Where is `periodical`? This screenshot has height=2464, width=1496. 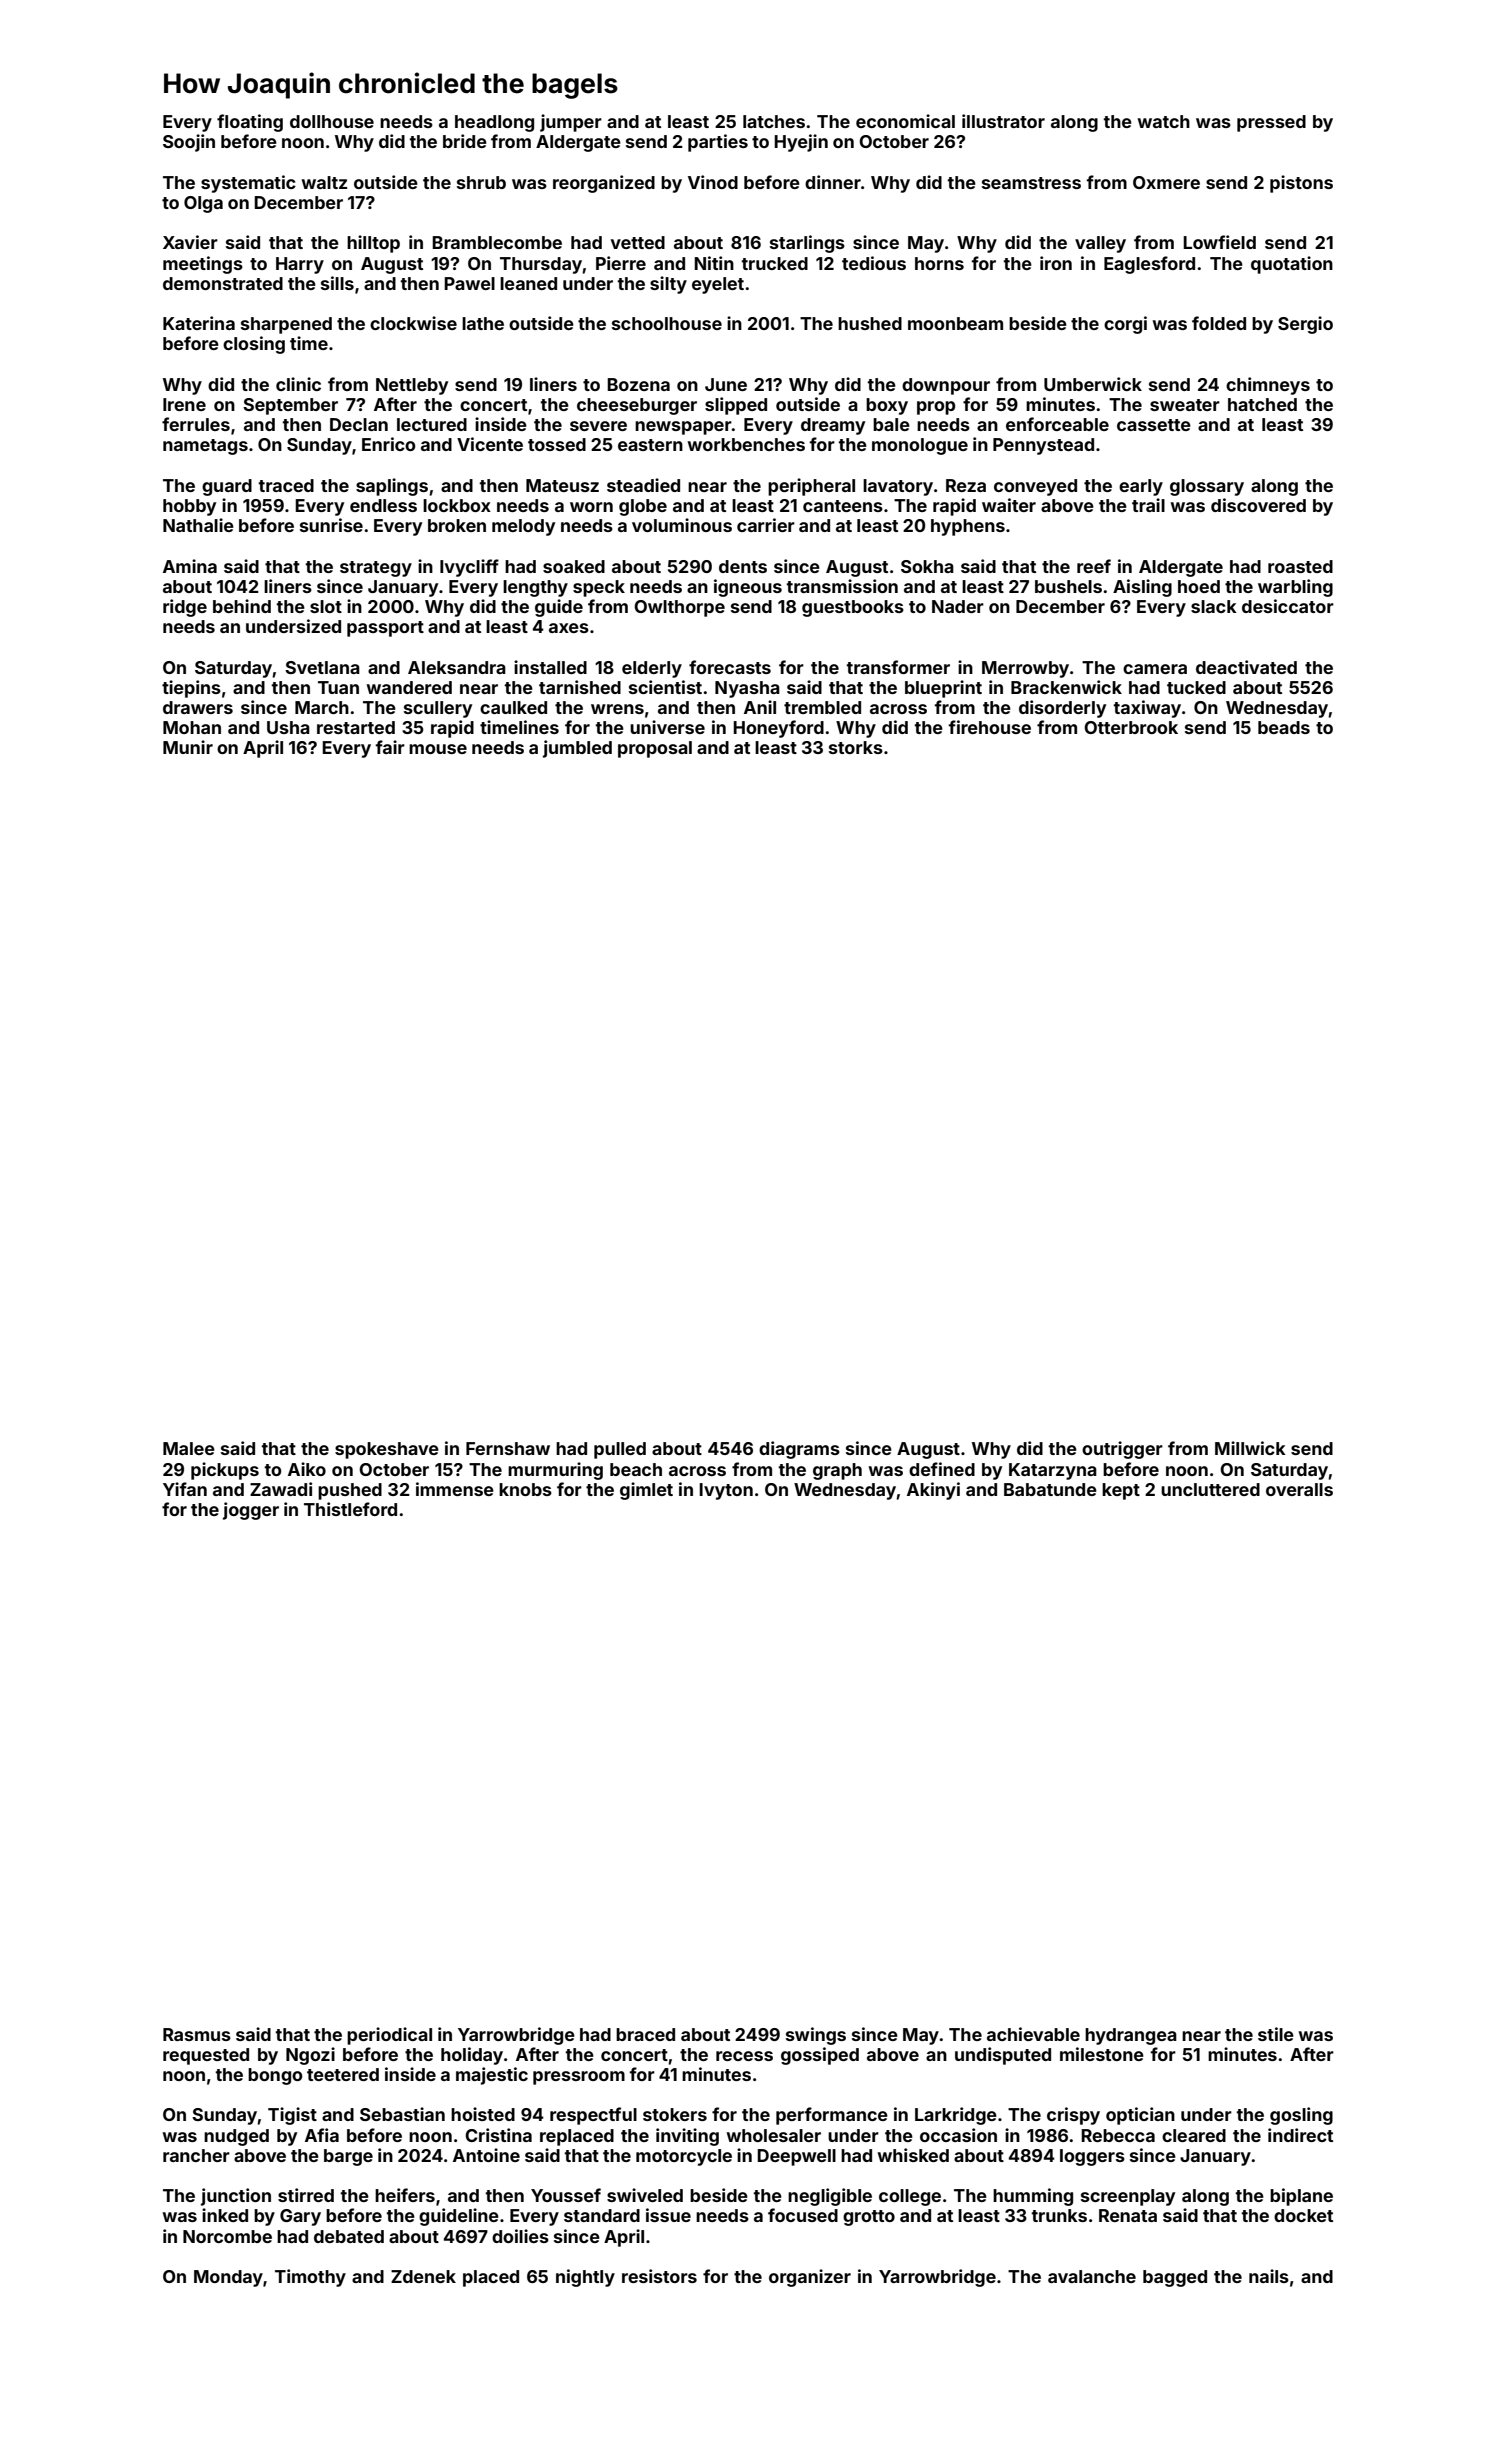 periodical is located at coordinates (389, 2036).
